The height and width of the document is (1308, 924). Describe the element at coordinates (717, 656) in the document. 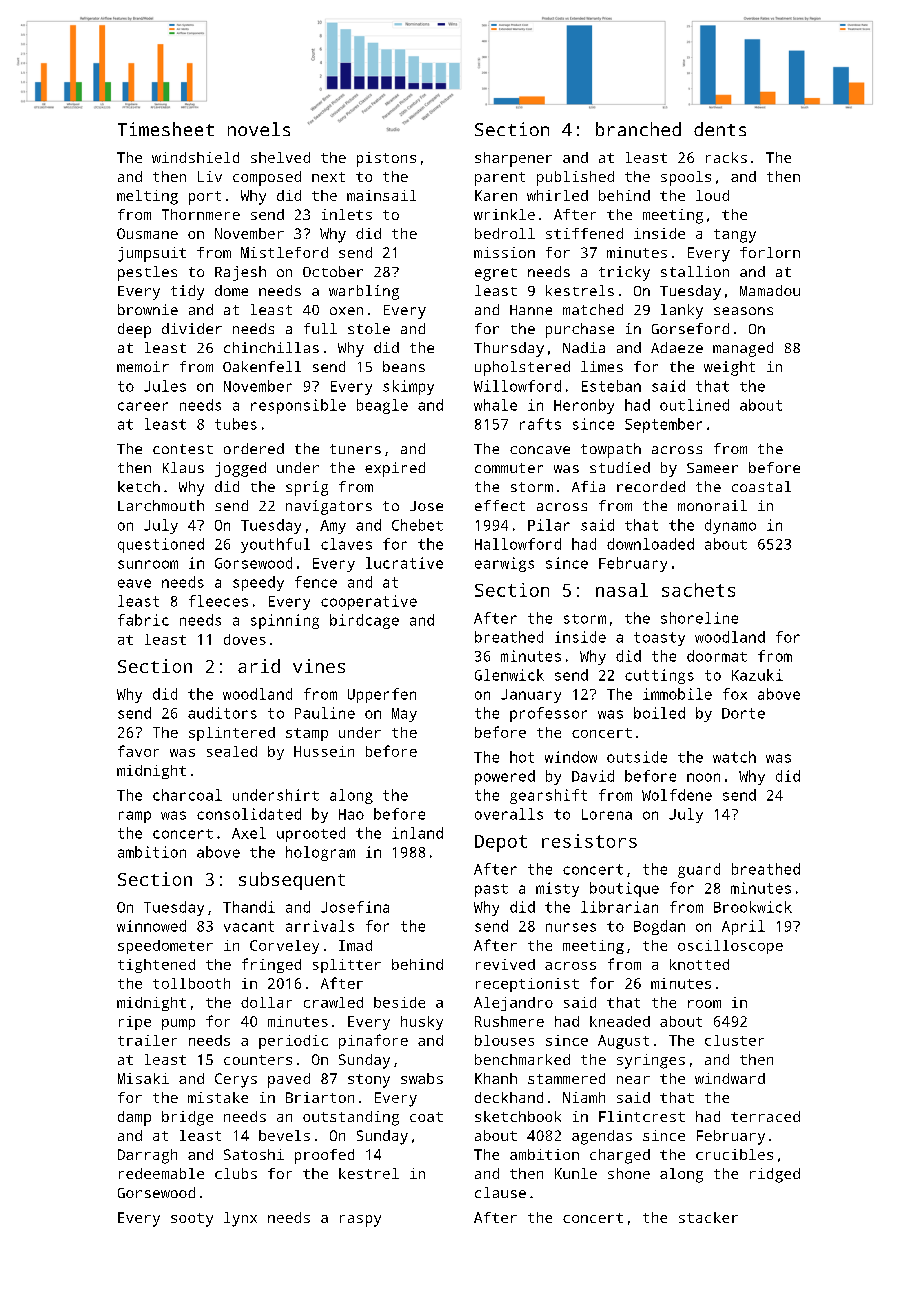

I see `doormat` at that location.
